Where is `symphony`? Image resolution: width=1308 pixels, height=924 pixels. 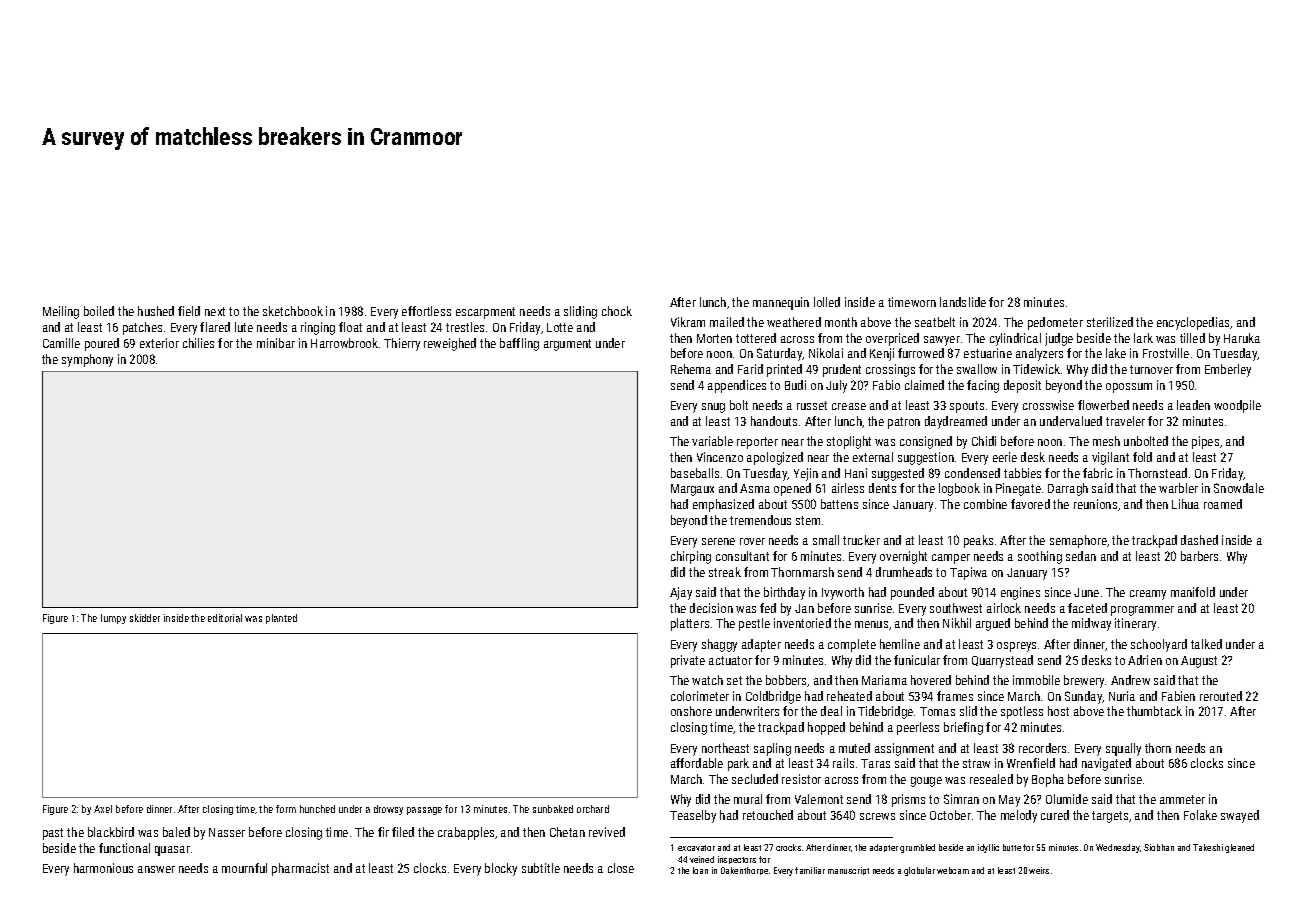
symphony is located at coordinates (87, 360).
